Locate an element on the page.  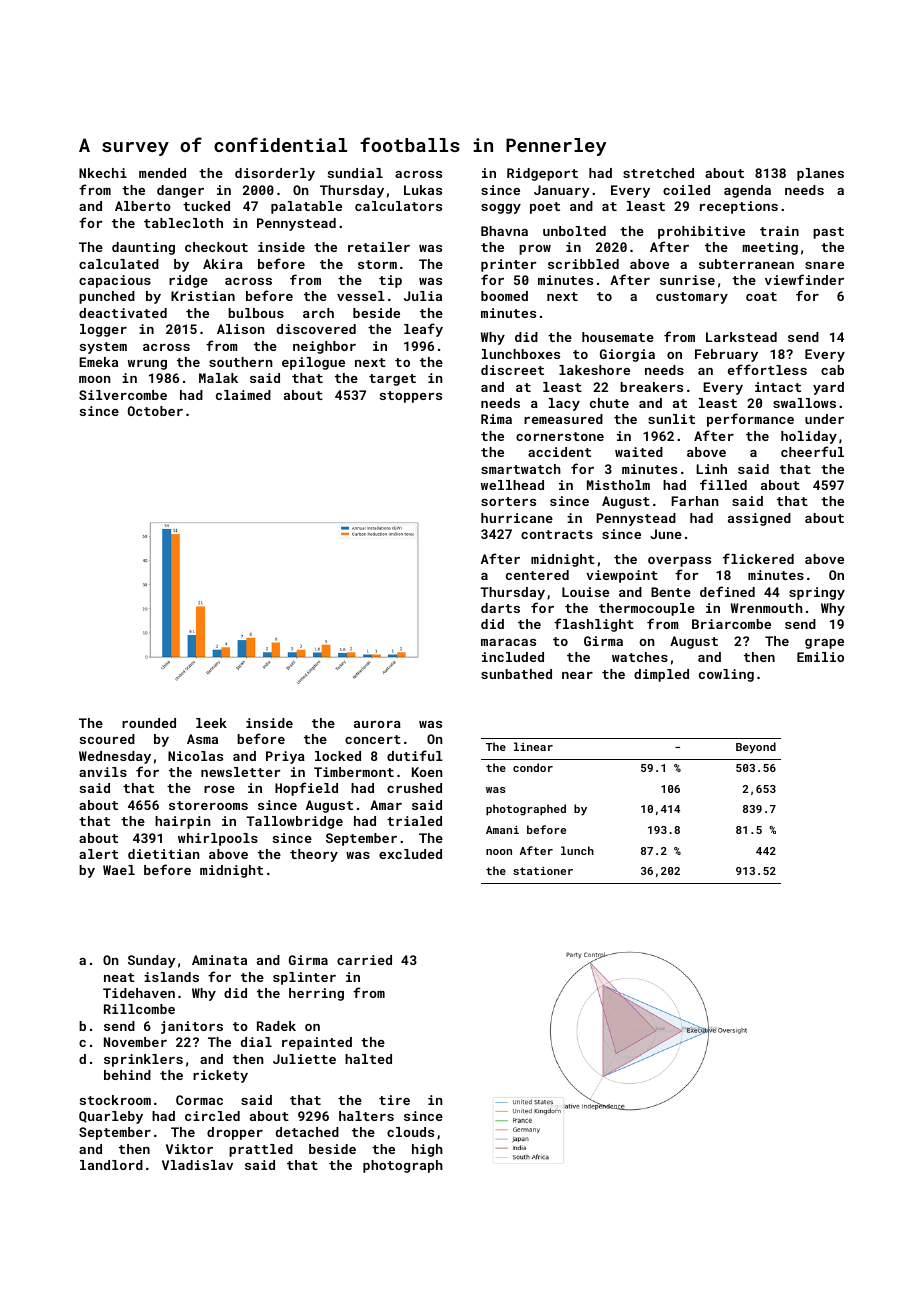
viewfinder is located at coordinates (804, 279).
